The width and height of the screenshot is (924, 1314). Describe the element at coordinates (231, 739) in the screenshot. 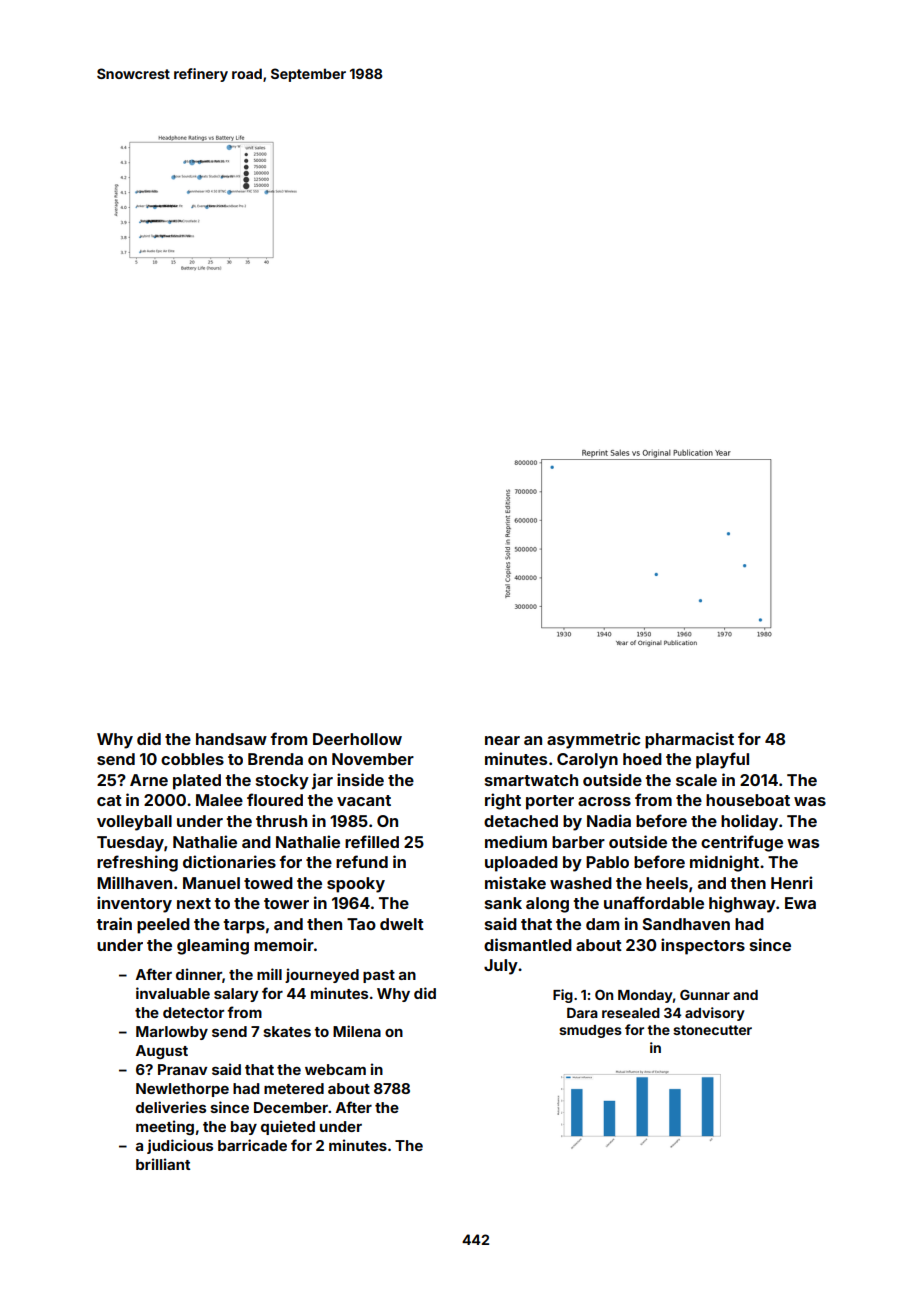

I see `handsaw` at that location.
